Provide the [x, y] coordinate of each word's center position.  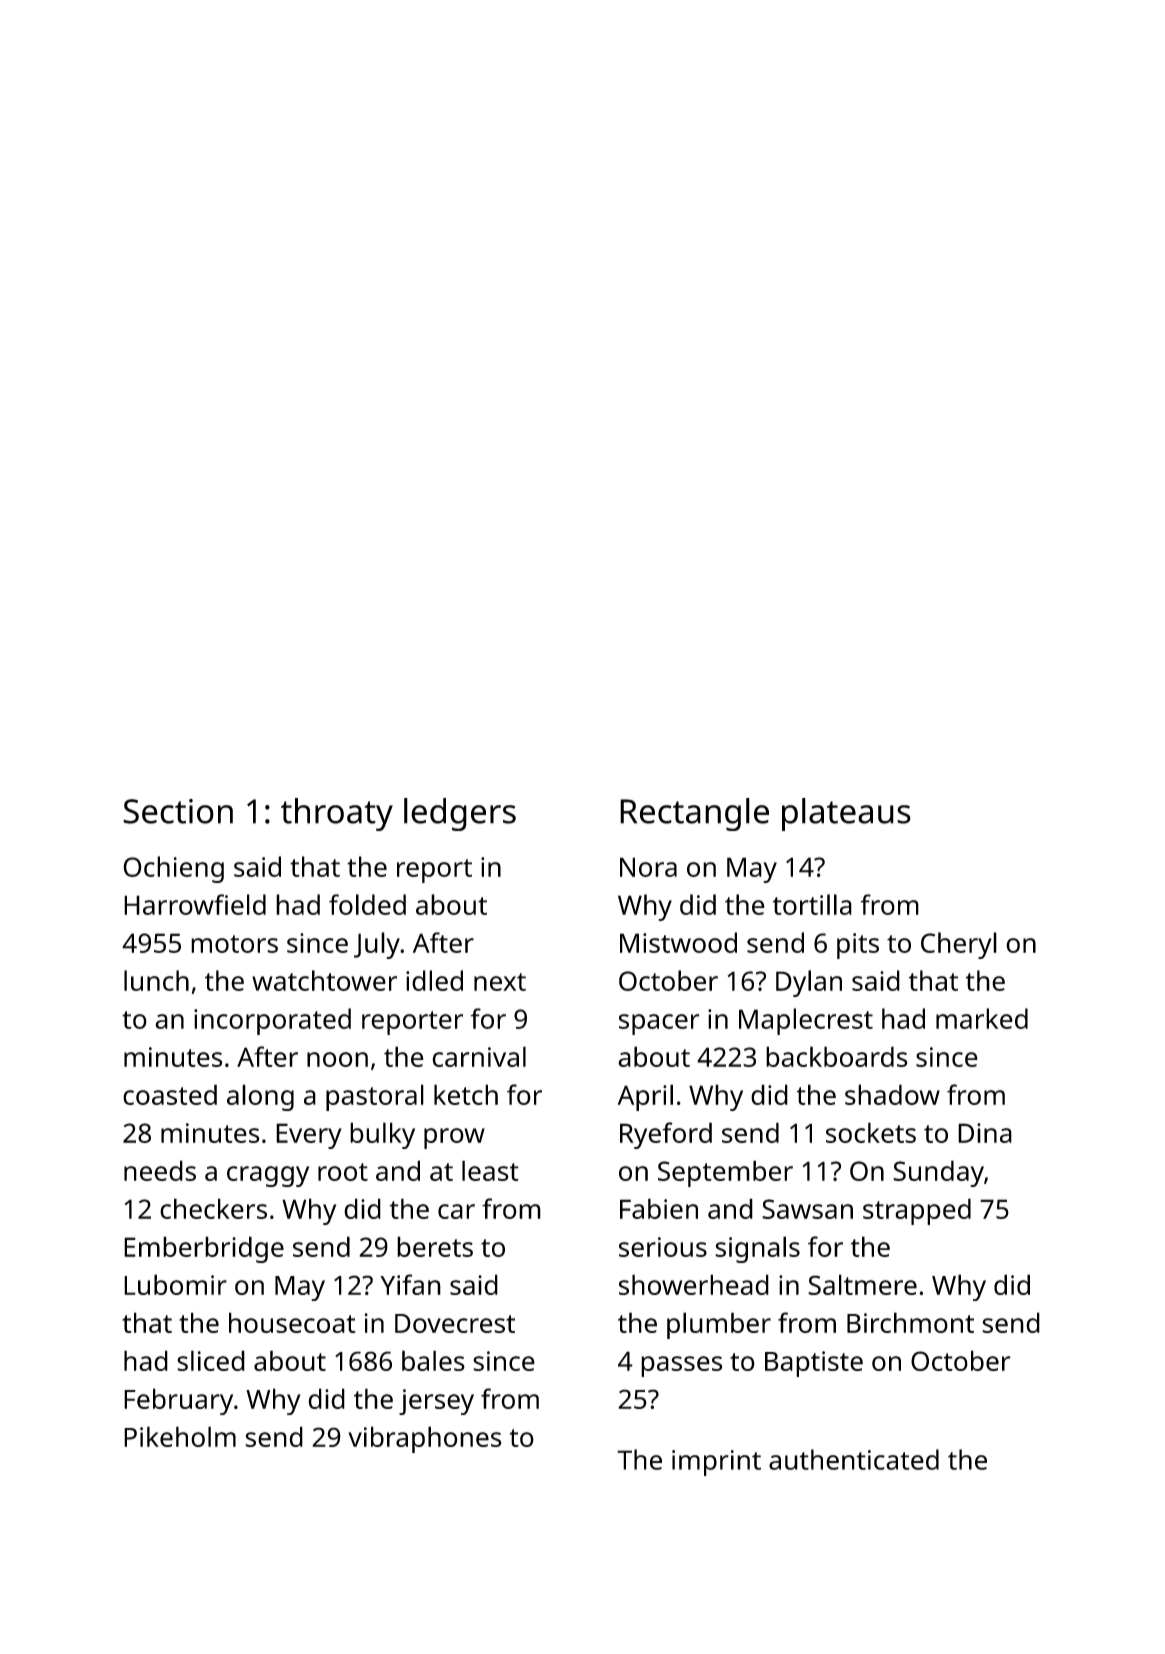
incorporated [272, 1021]
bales [433, 1360]
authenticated [854, 1459]
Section [178, 811]
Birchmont [910, 1322]
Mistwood [678, 942]
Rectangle [694, 814]
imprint [716, 1463]
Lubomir [175, 1284]
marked [982, 1018]
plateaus [846, 814]
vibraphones [425, 1439]
